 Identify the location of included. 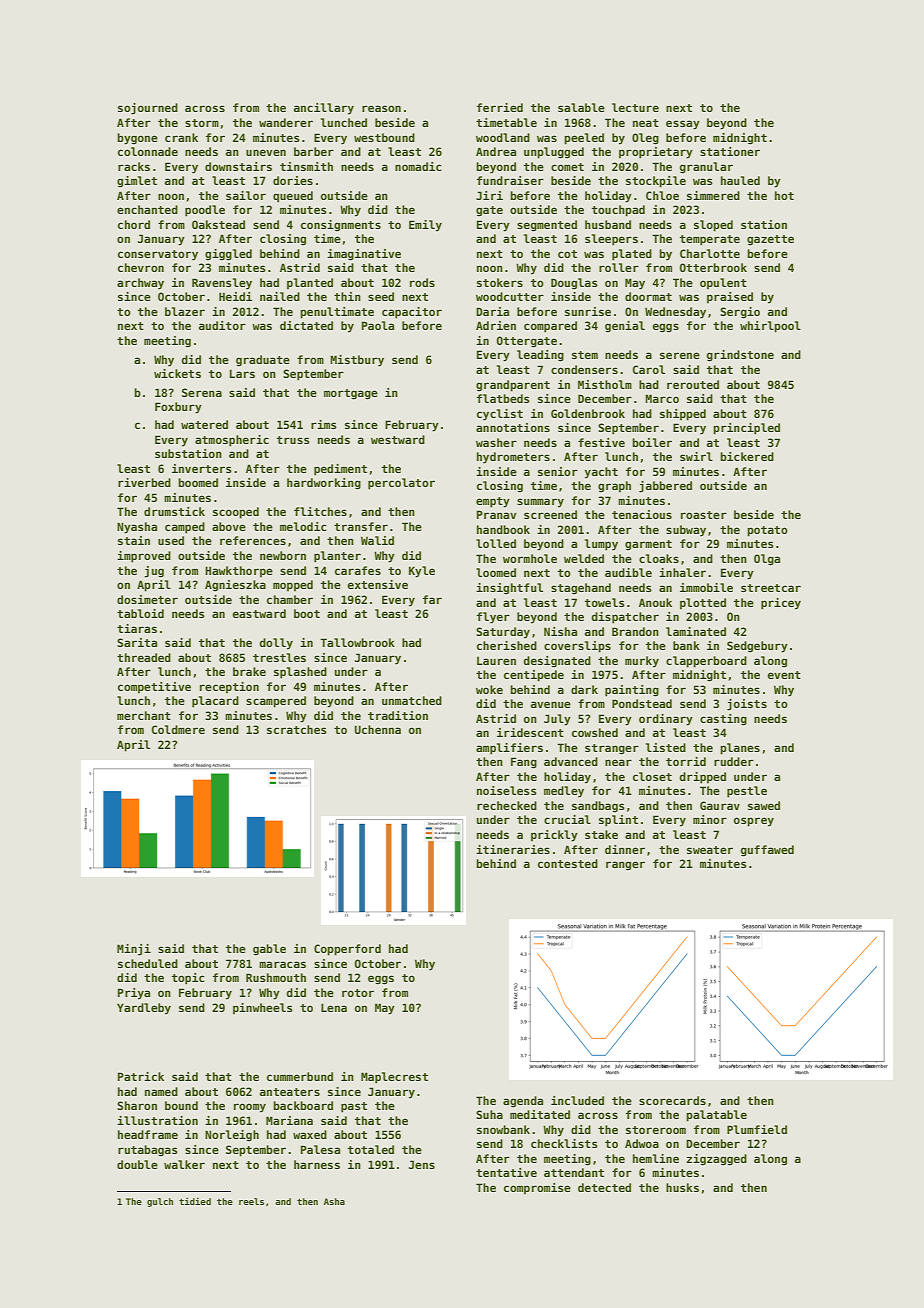
(577, 1100).
